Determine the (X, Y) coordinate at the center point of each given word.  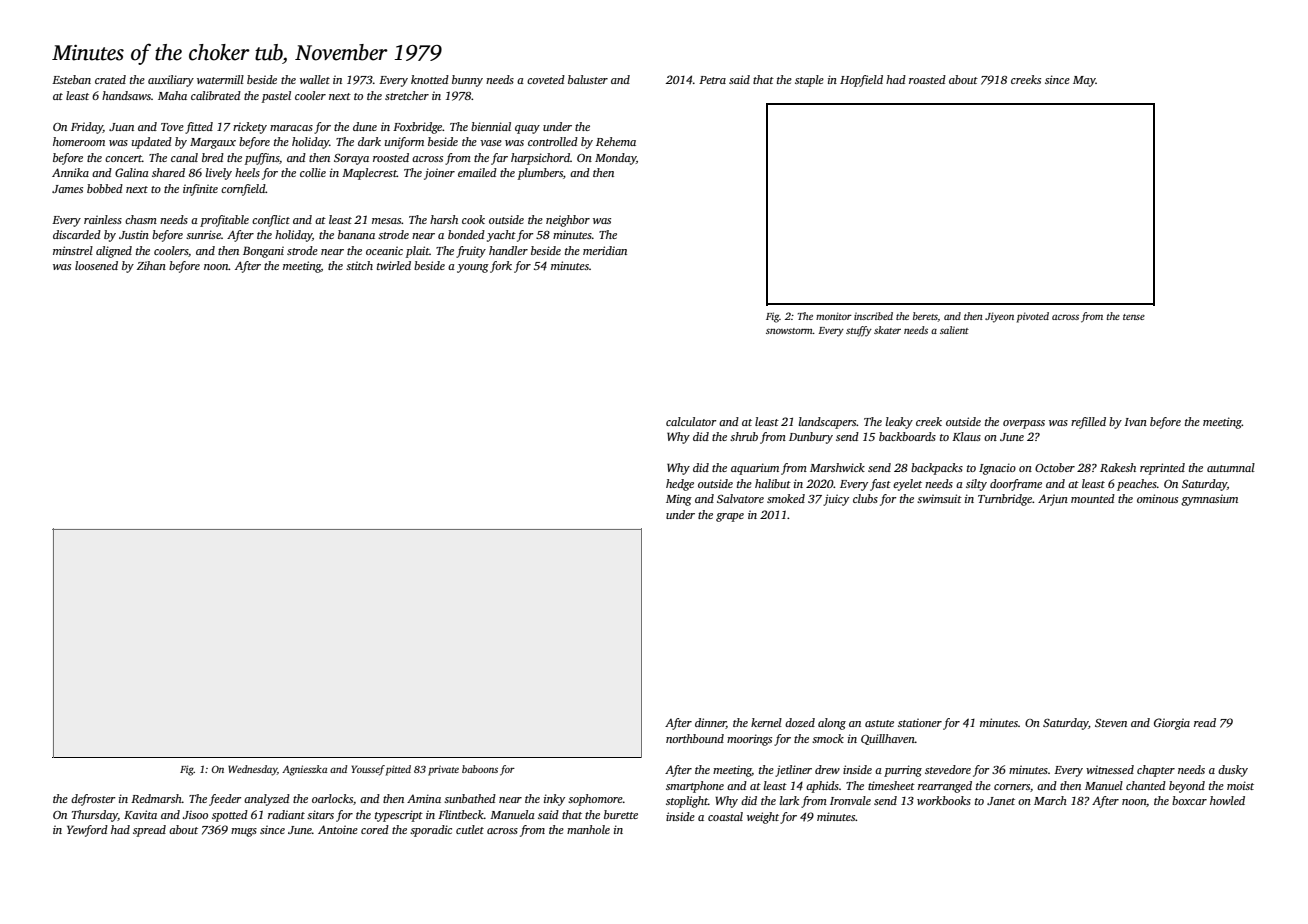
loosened (96, 265)
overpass (1024, 424)
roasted (927, 79)
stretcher (407, 95)
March (1050, 800)
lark (789, 800)
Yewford (87, 831)
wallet (315, 79)
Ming (679, 500)
